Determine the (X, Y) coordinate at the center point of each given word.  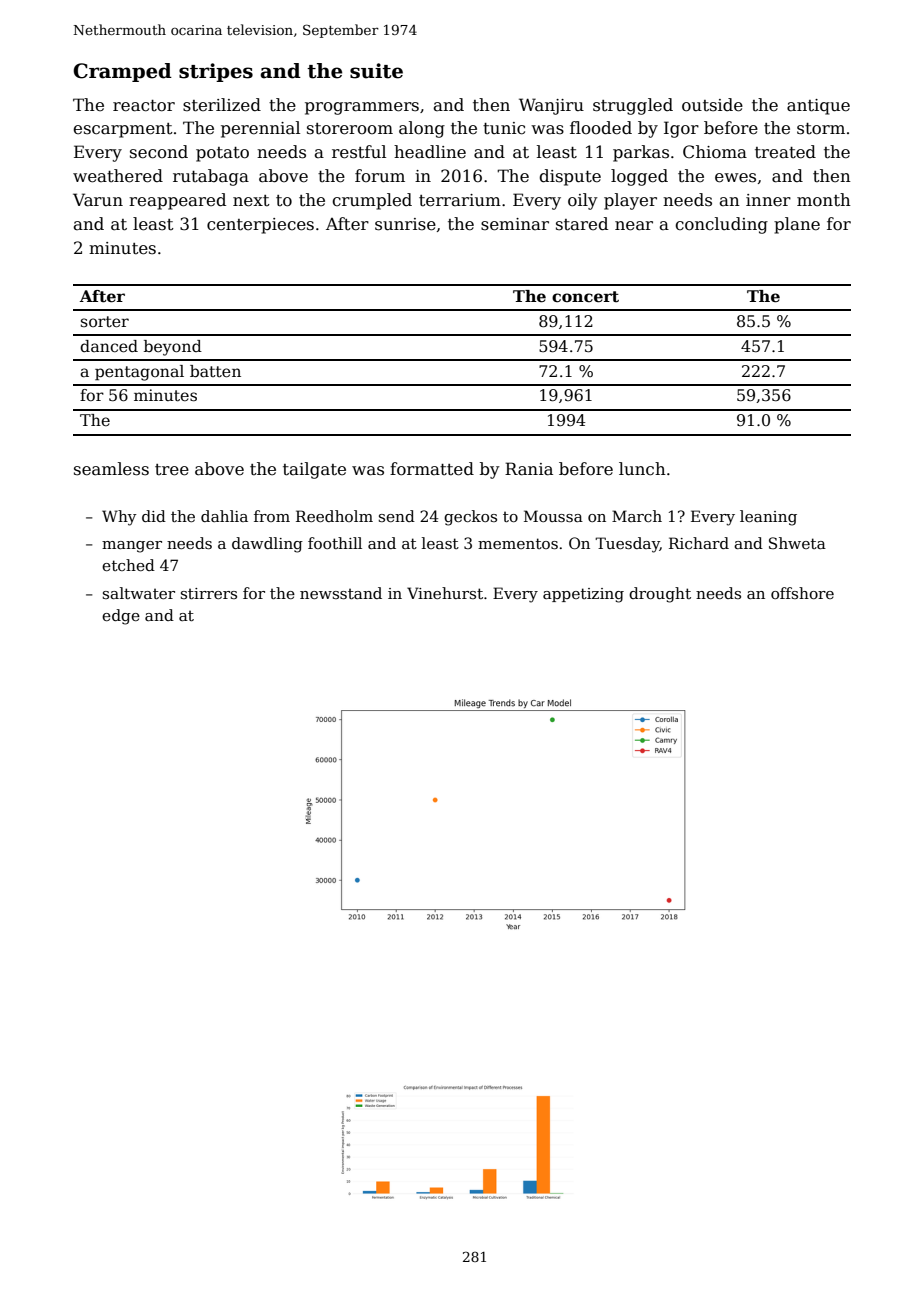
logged (639, 177)
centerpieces (260, 226)
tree (172, 470)
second (159, 152)
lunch (642, 469)
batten (215, 371)
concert (585, 297)
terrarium (460, 200)
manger (132, 547)
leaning (768, 518)
